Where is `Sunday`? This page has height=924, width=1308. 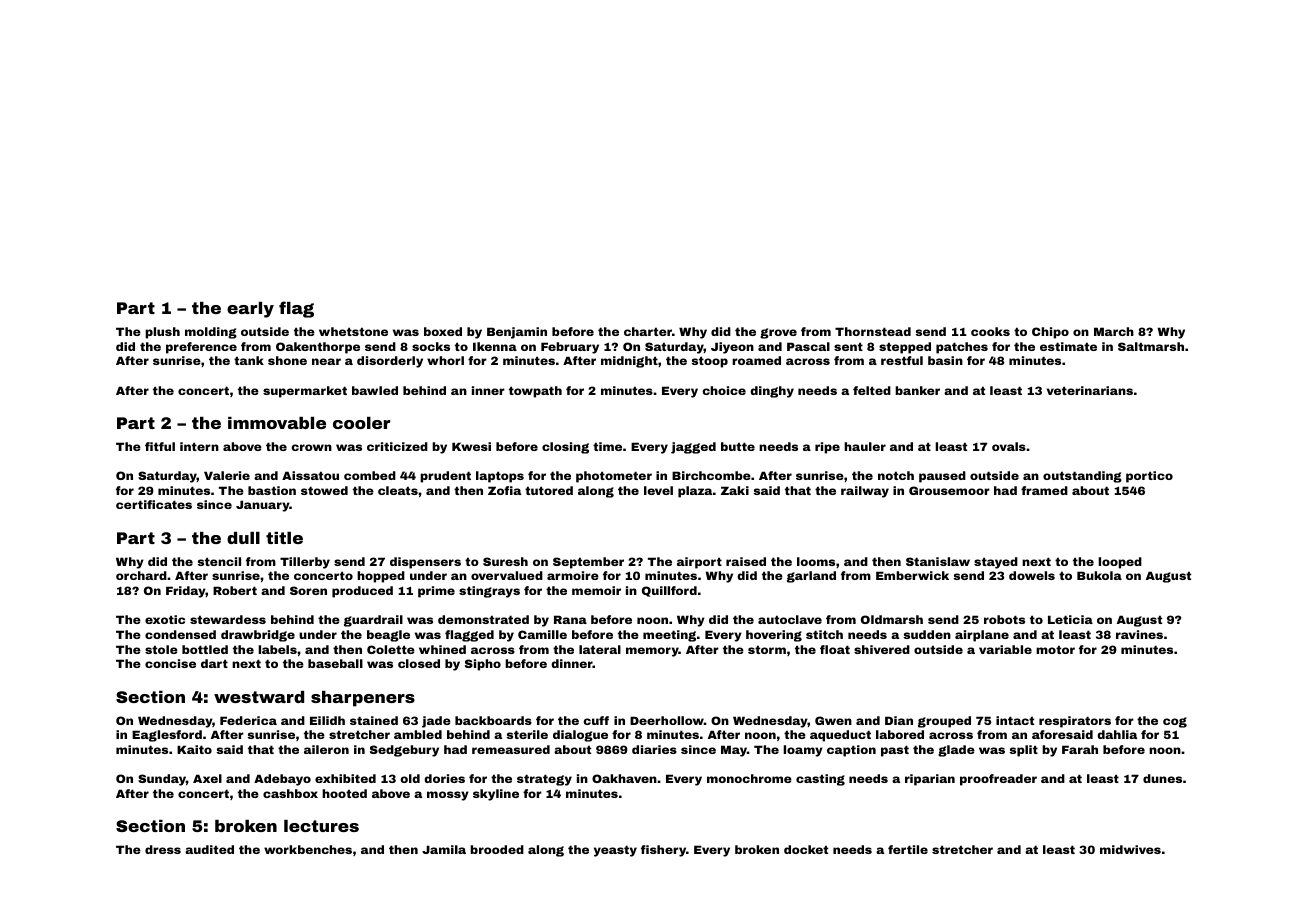
Sunday is located at coordinates (162, 780).
